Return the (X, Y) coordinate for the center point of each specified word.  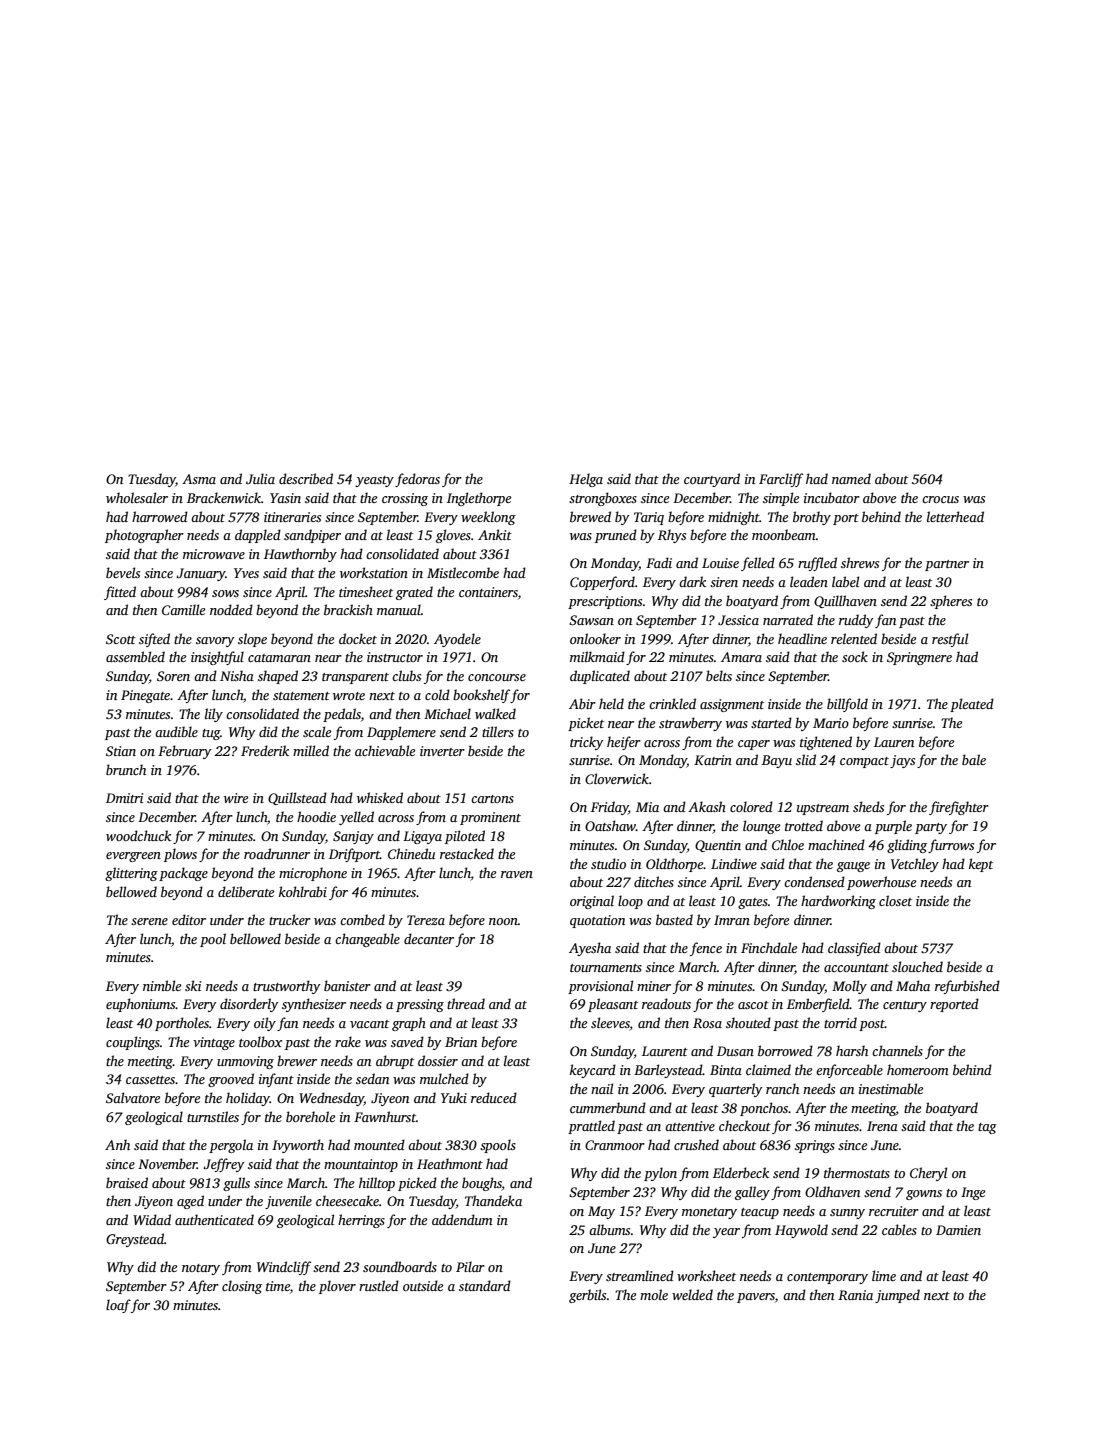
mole (654, 1294)
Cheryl (928, 1174)
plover (337, 1287)
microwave (214, 554)
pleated (972, 705)
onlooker (595, 638)
